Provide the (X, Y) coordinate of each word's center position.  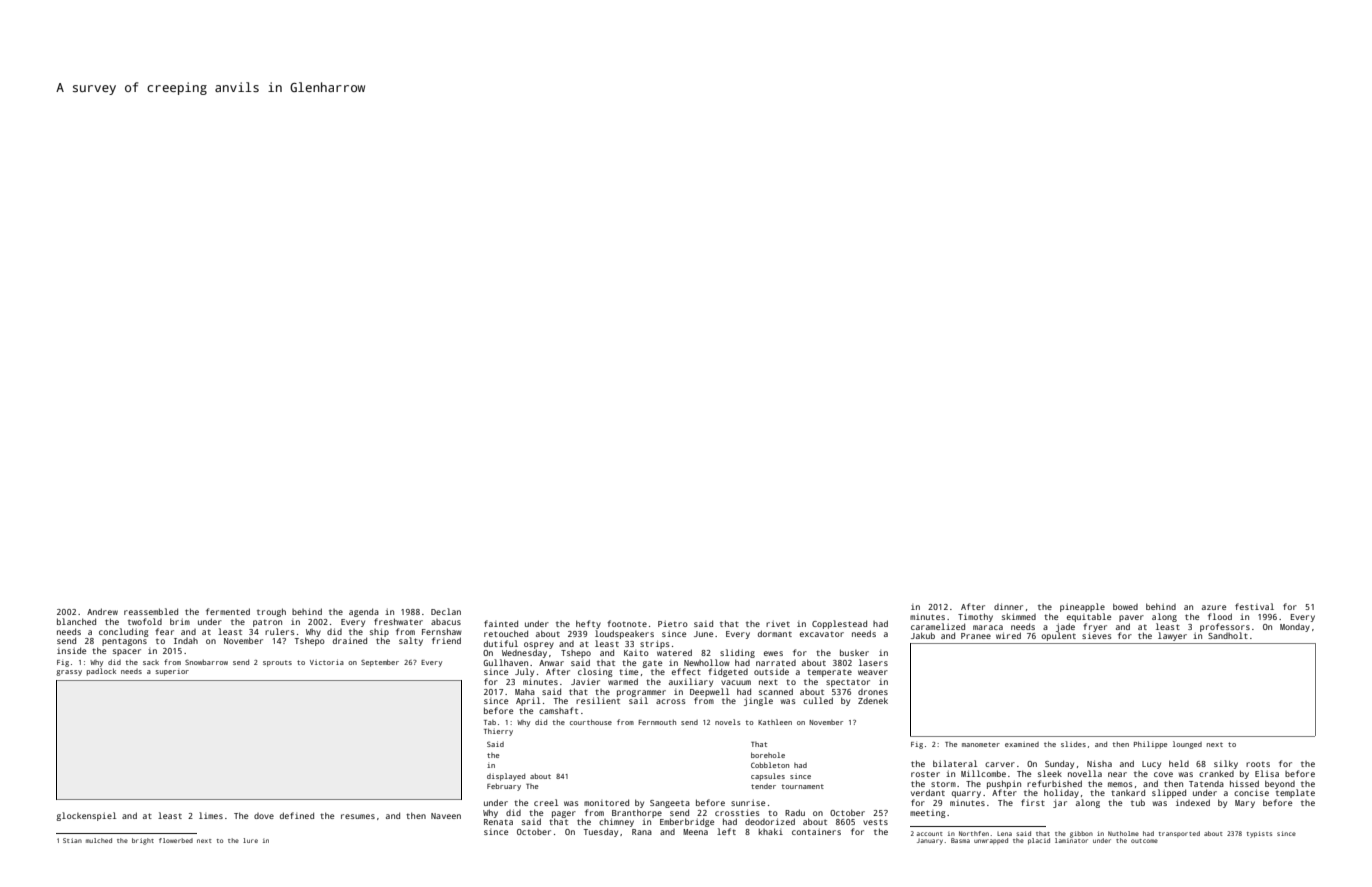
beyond (1280, 784)
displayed (506, 777)
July (524, 672)
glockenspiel (86, 816)
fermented (228, 611)
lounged (1187, 745)
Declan (446, 611)
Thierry (498, 732)
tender (763, 786)
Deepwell (709, 692)
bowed (1125, 606)
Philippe (1150, 745)
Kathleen (775, 722)
